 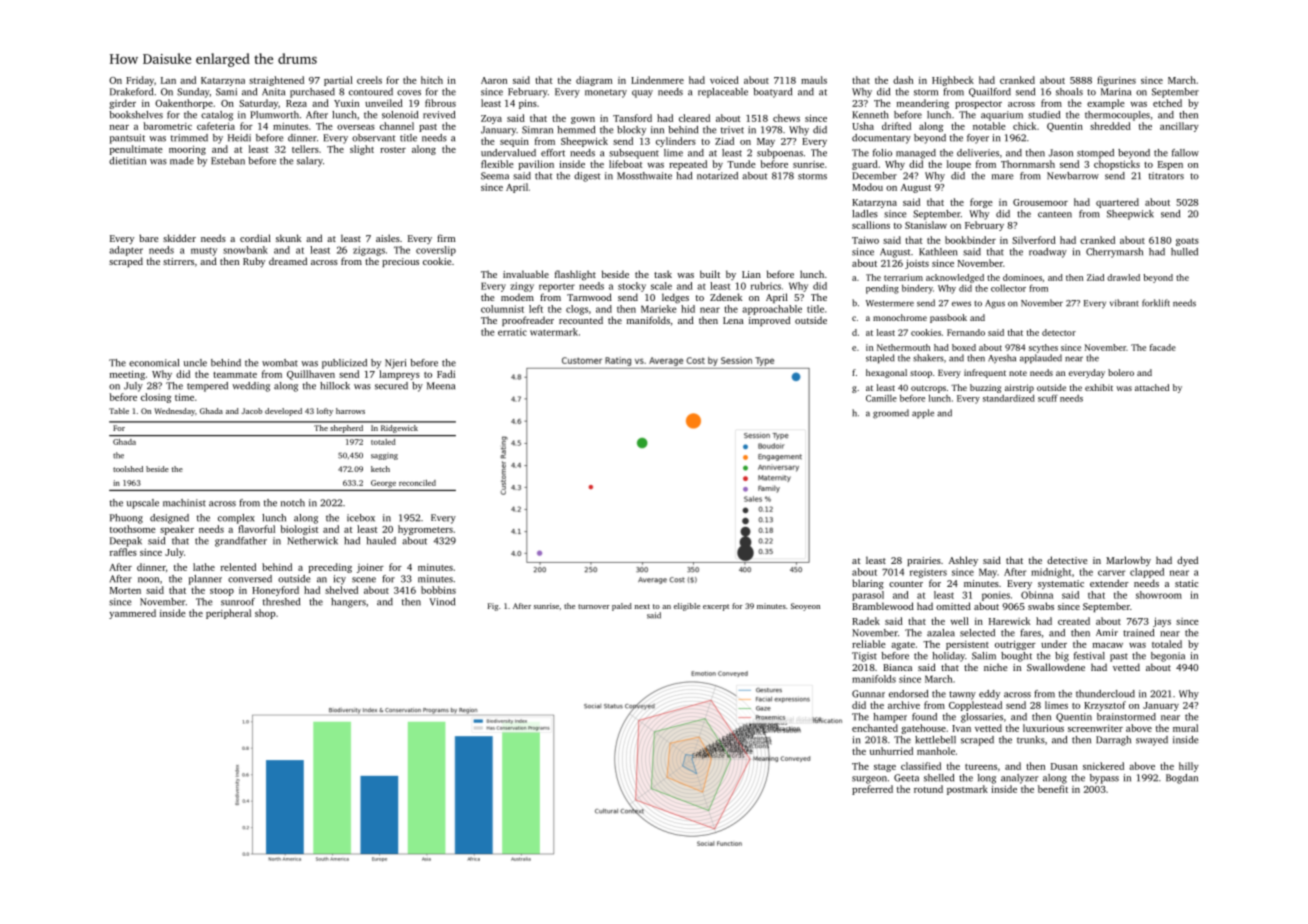 I want to click on Cherrymarsh, so click(x=1114, y=253).
